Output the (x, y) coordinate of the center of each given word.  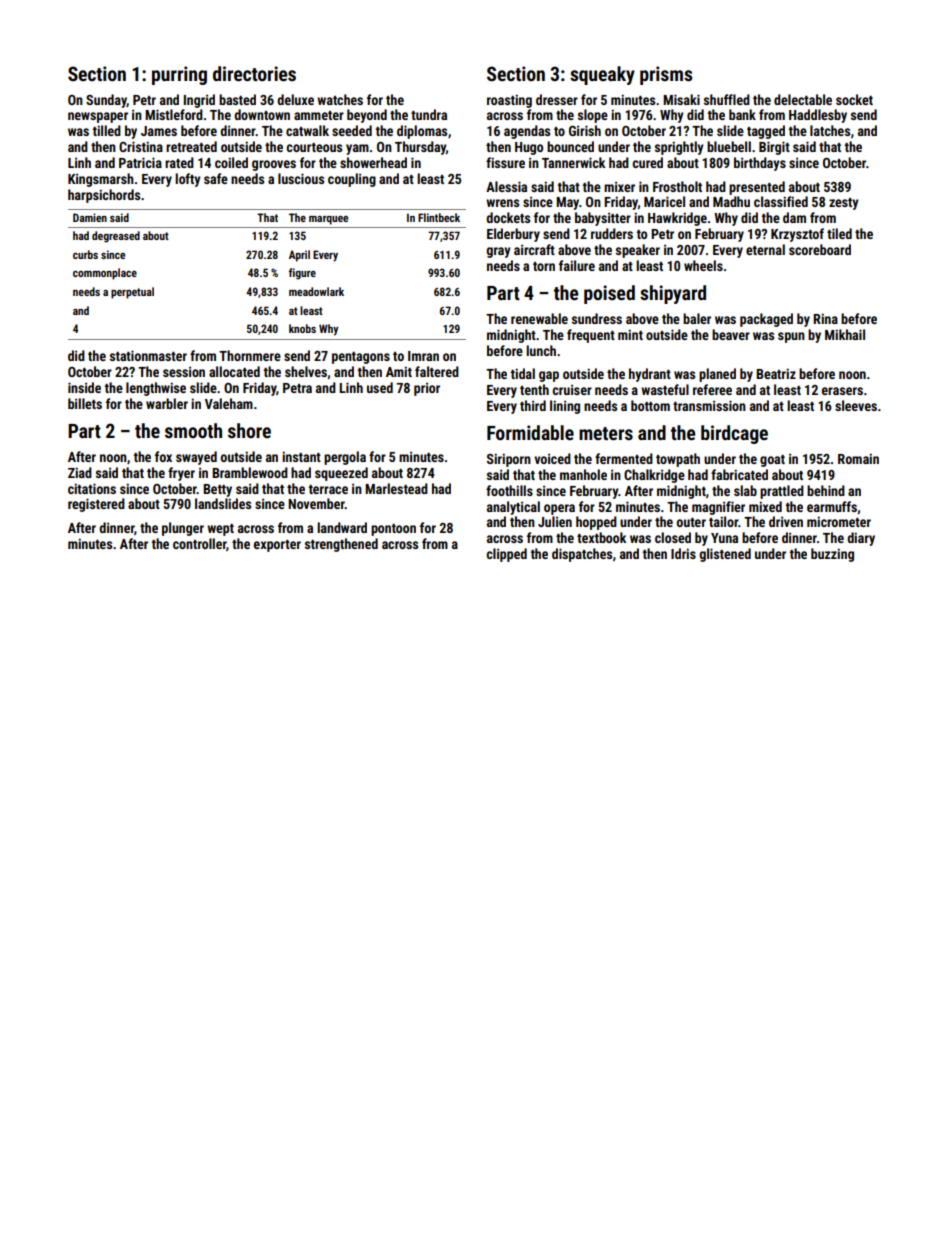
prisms (666, 75)
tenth (534, 389)
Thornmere (250, 355)
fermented (624, 458)
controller (200, 544)
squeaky (602, 75)
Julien (555, 521)
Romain (858, 458)
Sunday (106, 101)
